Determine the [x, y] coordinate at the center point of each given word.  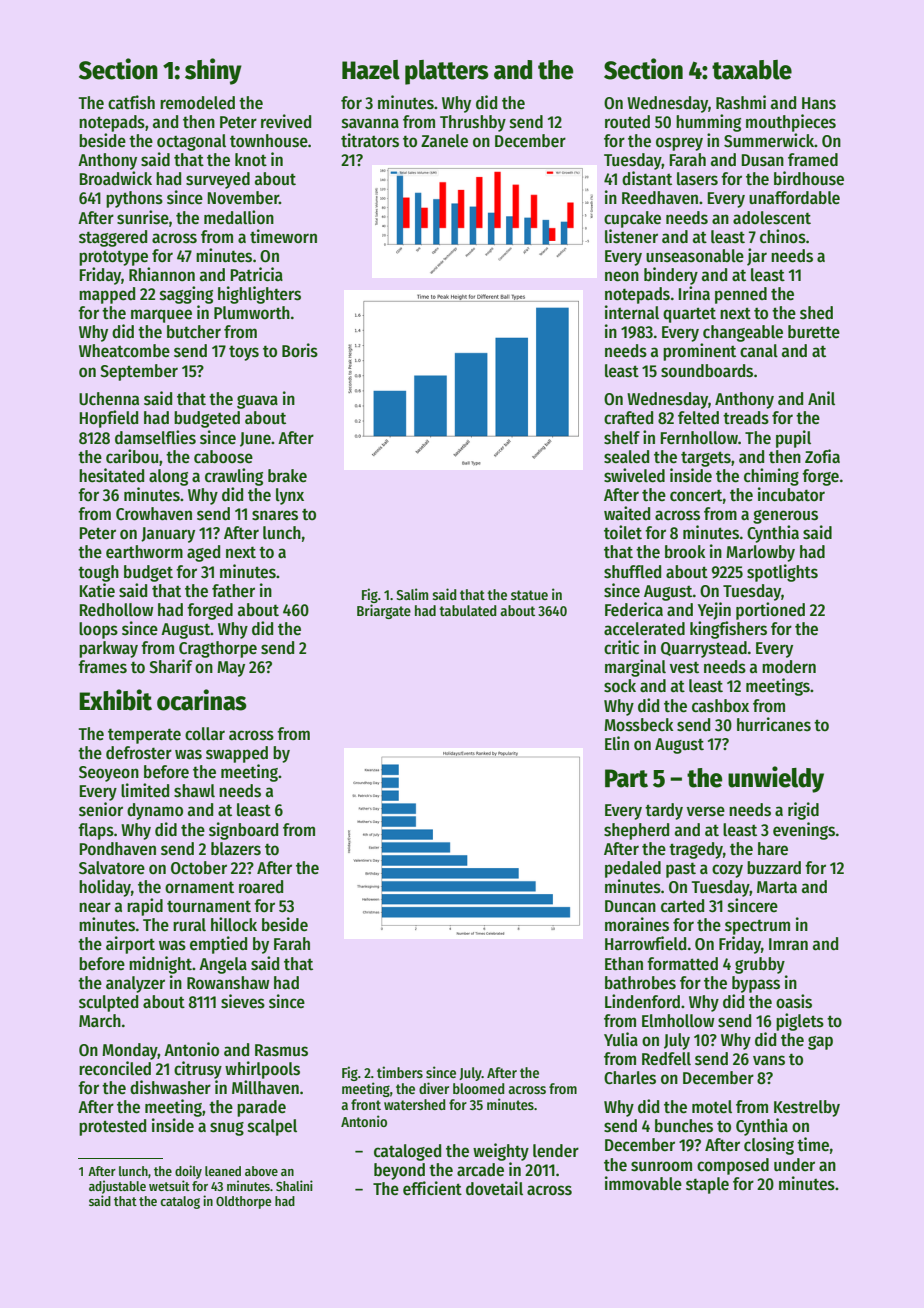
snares [275, 515]
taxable [752, 70]
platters [447, 72]
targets [706, 459]
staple [707, 1185]
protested [112, 1127]
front [366, 1104]
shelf [622, 438]
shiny [213, 71]
